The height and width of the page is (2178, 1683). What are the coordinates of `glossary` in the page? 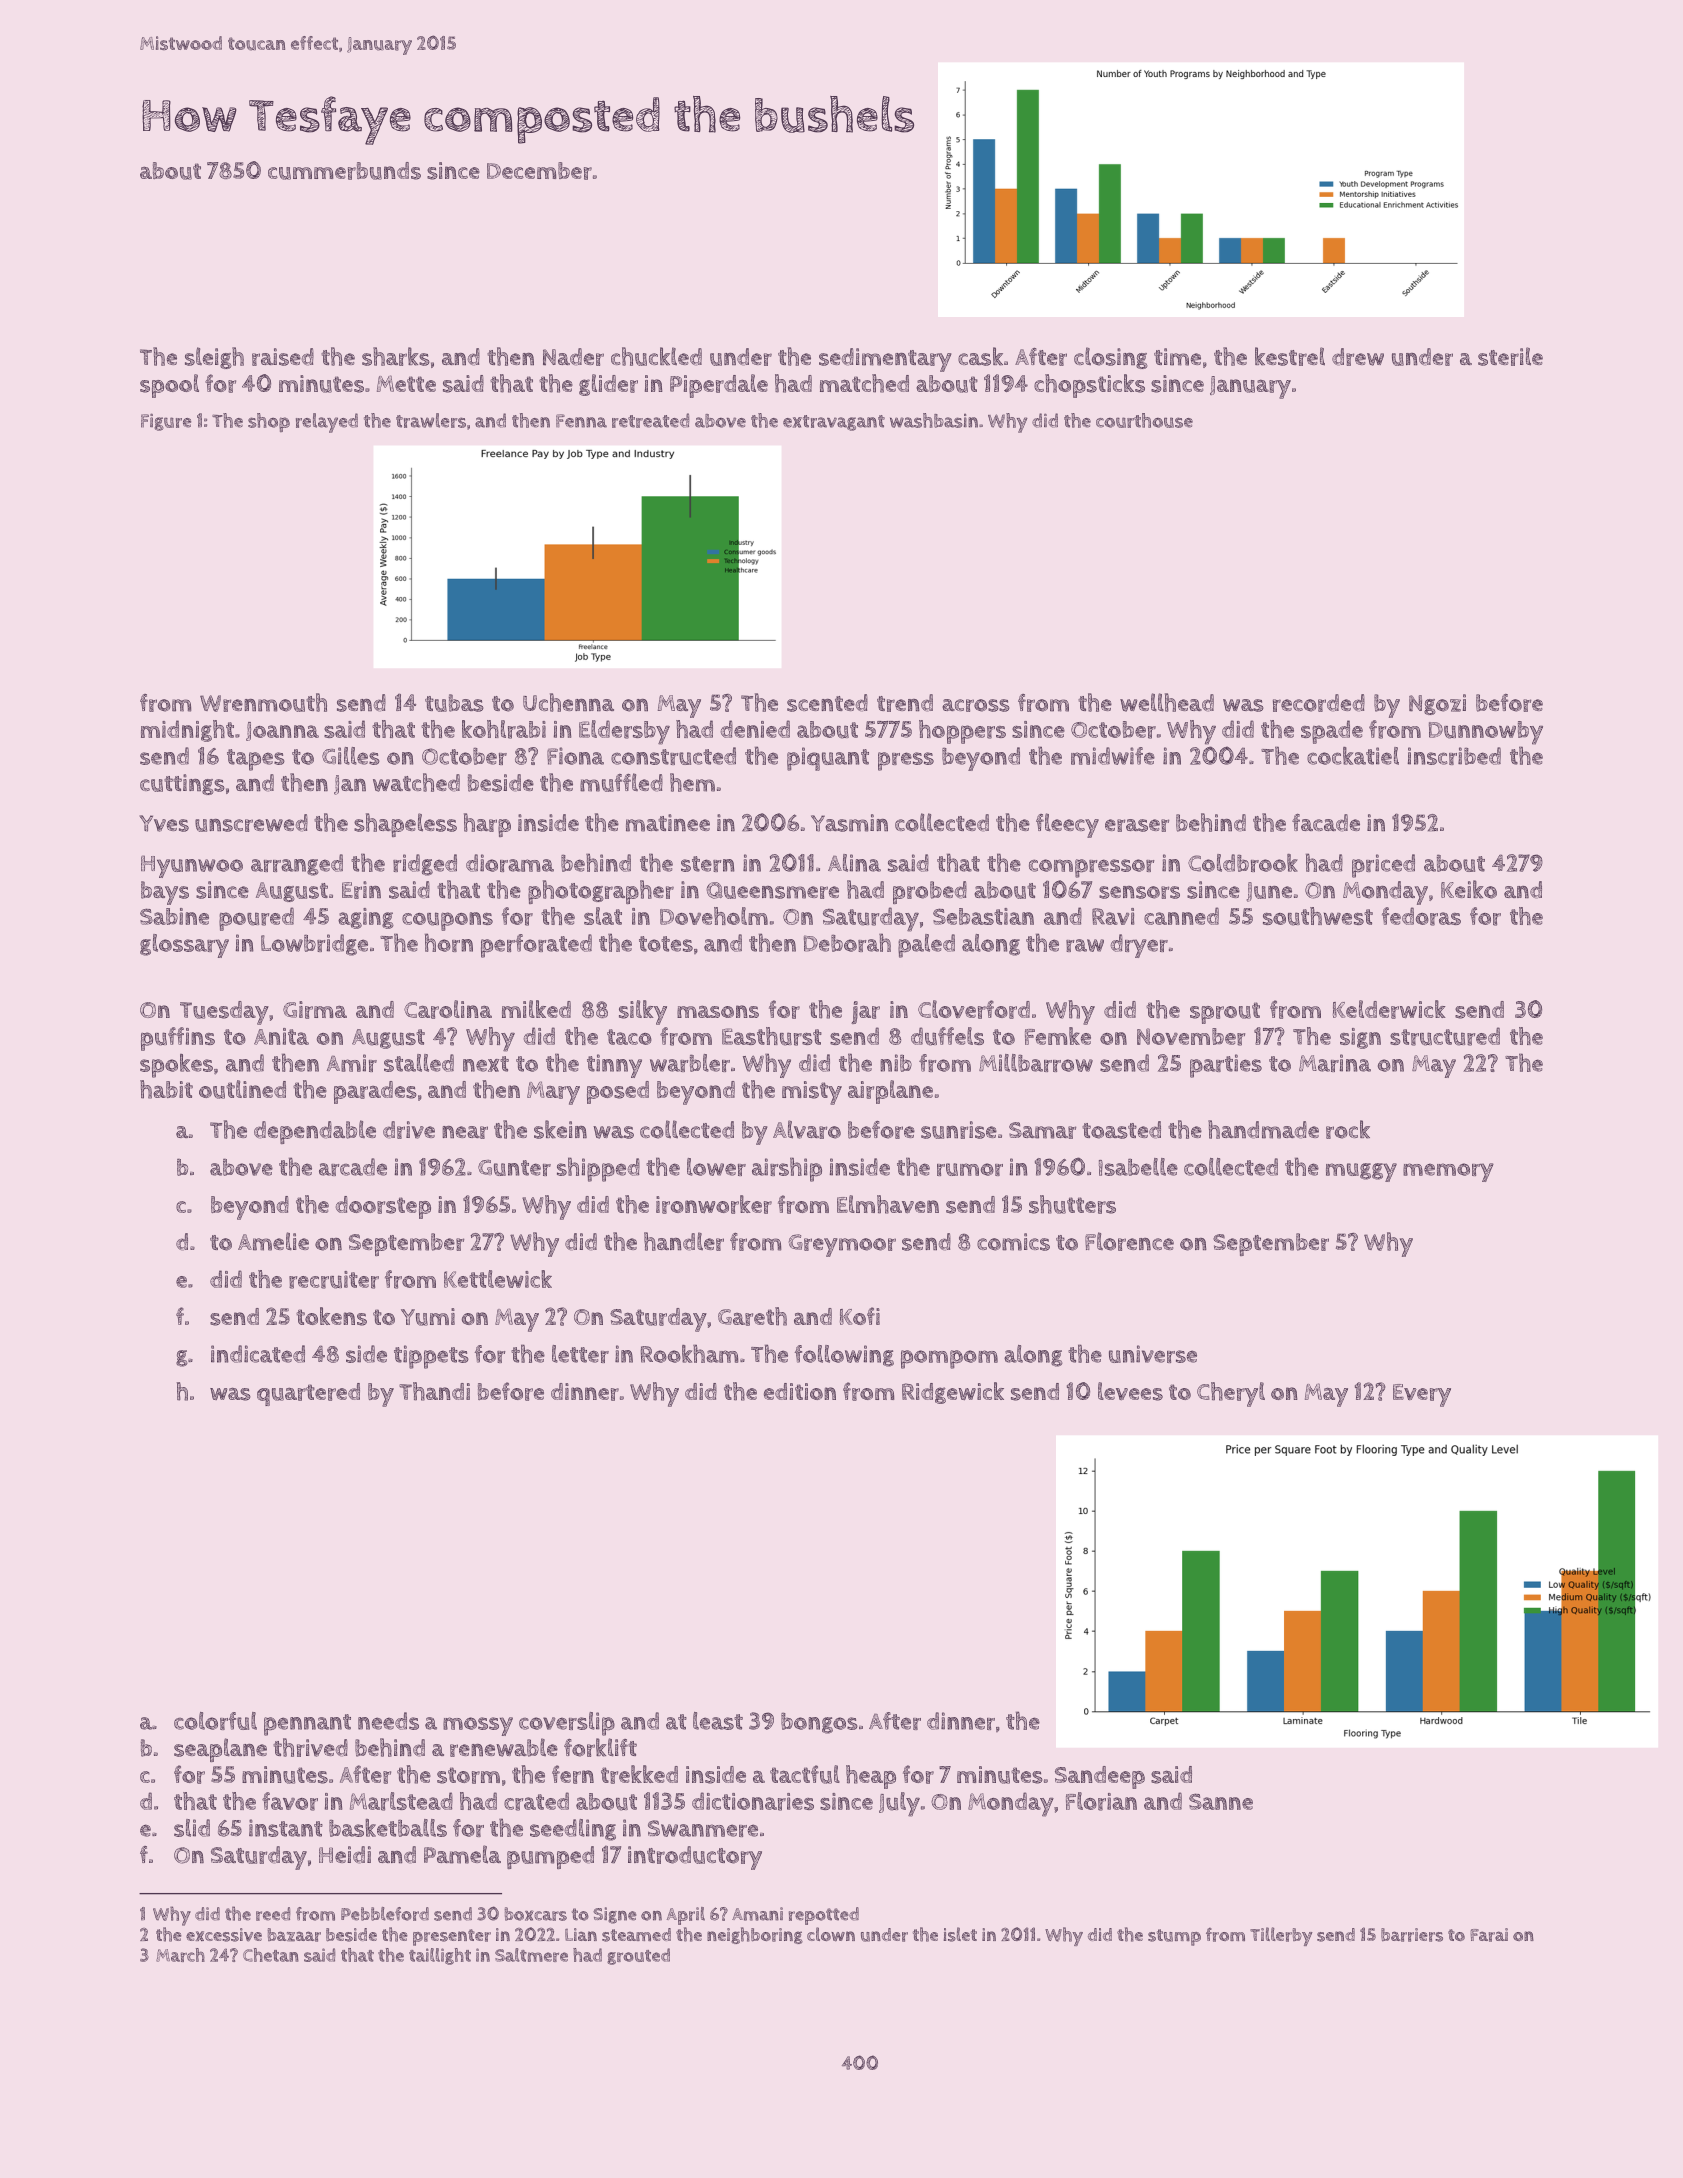 It's located at (184, 946).
